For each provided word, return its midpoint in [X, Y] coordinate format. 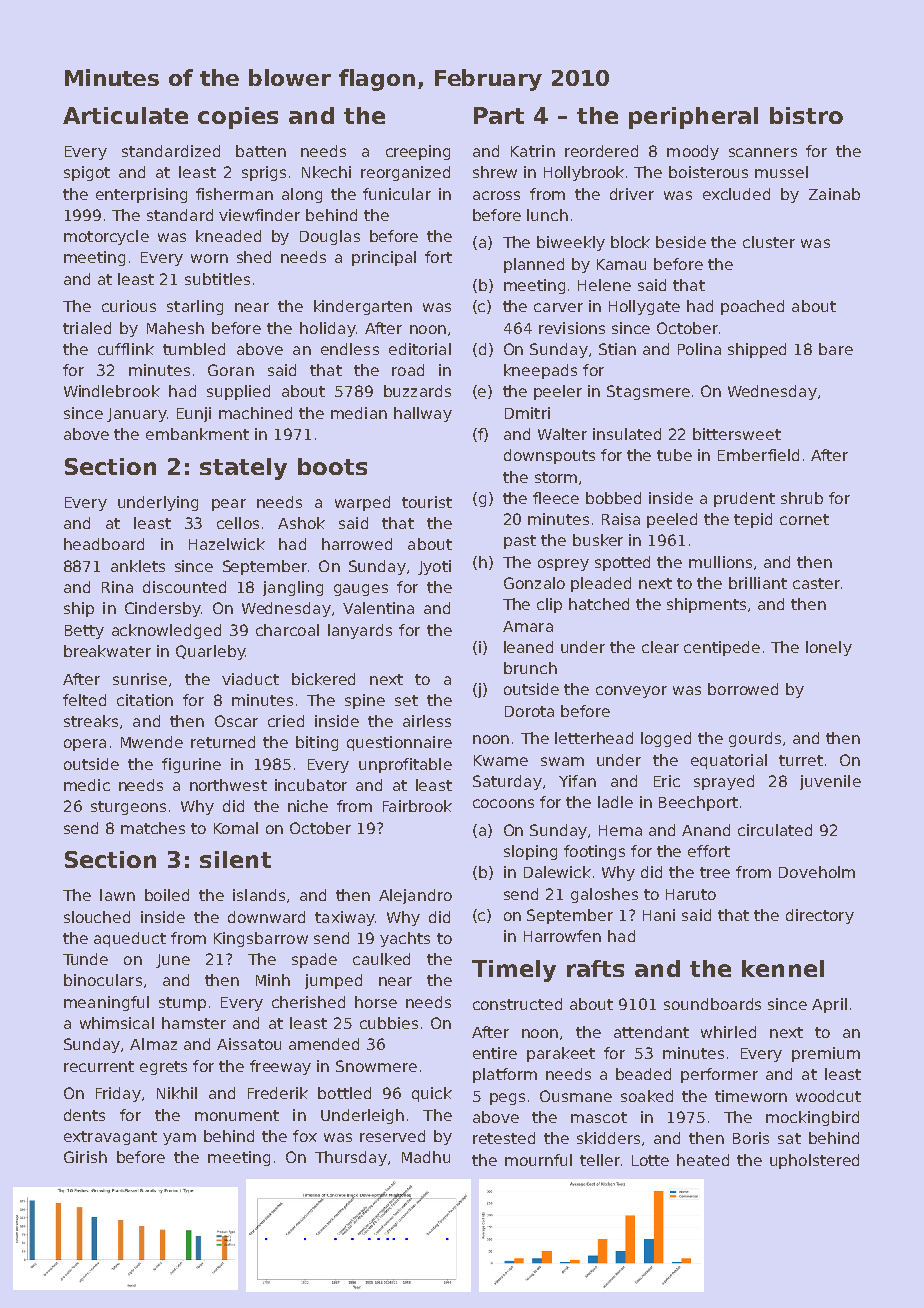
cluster [769, 242]
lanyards [360, 631]
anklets [138, 566]
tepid [753, 520]
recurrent [99, 1066]
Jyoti [434, 567]
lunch [547, 215]
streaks [91, 721]
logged [666, 739]
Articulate [125, 115]
